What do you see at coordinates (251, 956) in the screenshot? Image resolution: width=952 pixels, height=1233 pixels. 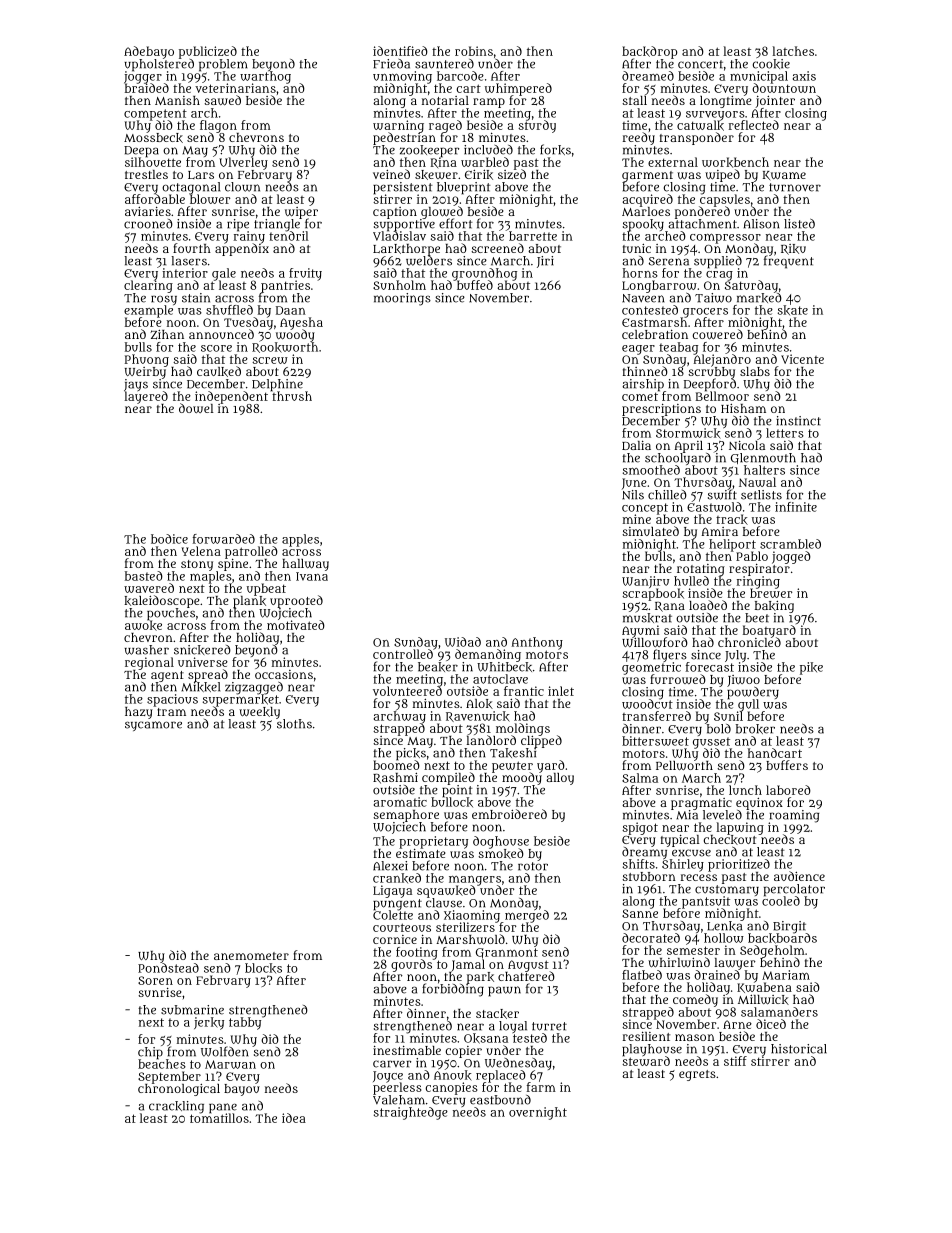 I see `anemometer` at bounding box center [251, 956].
